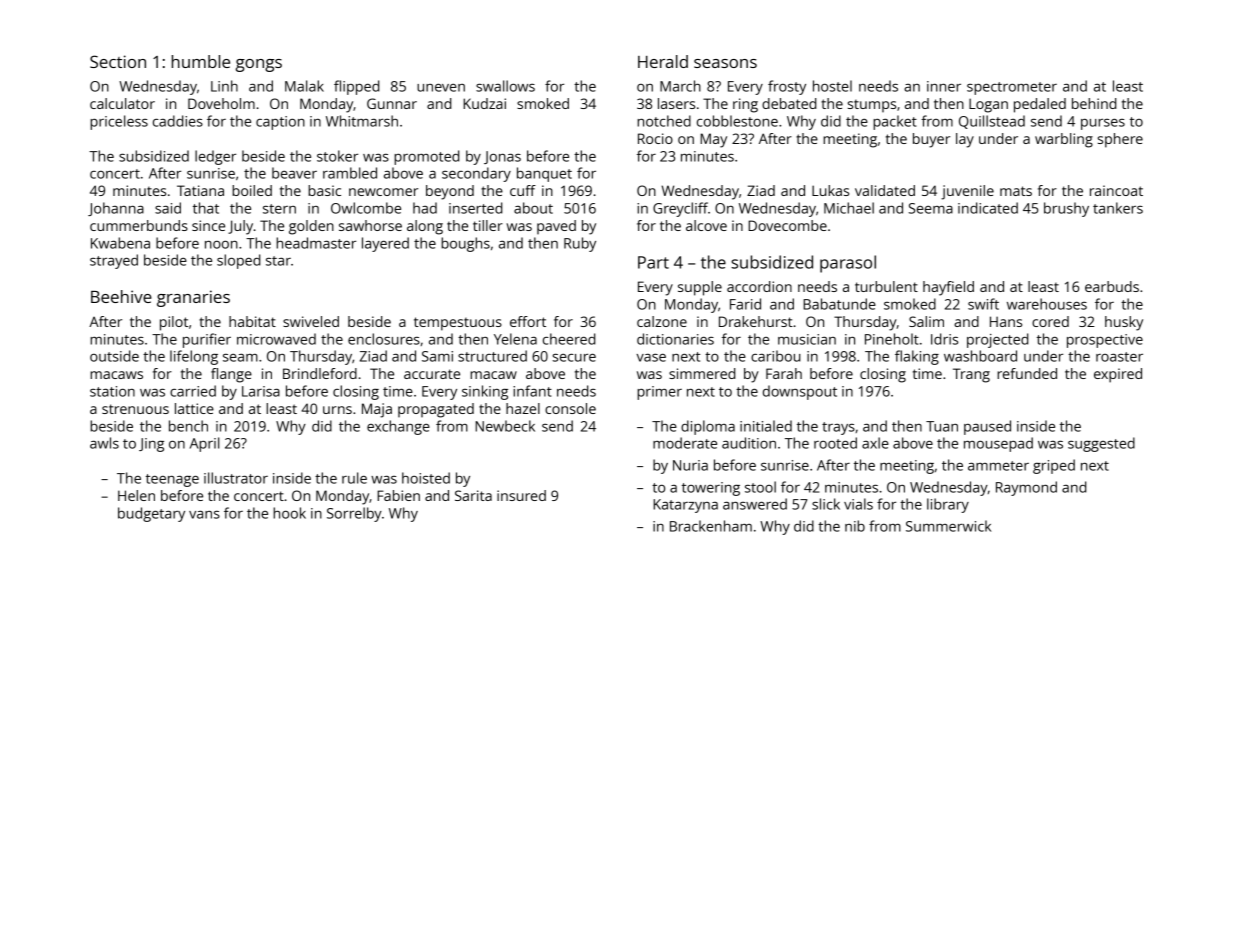 Image resolution: width=1233 pixels, height=952 pixels. Describe the element at coordinates (725, 63) in the page. I see `seasons` at that location.
